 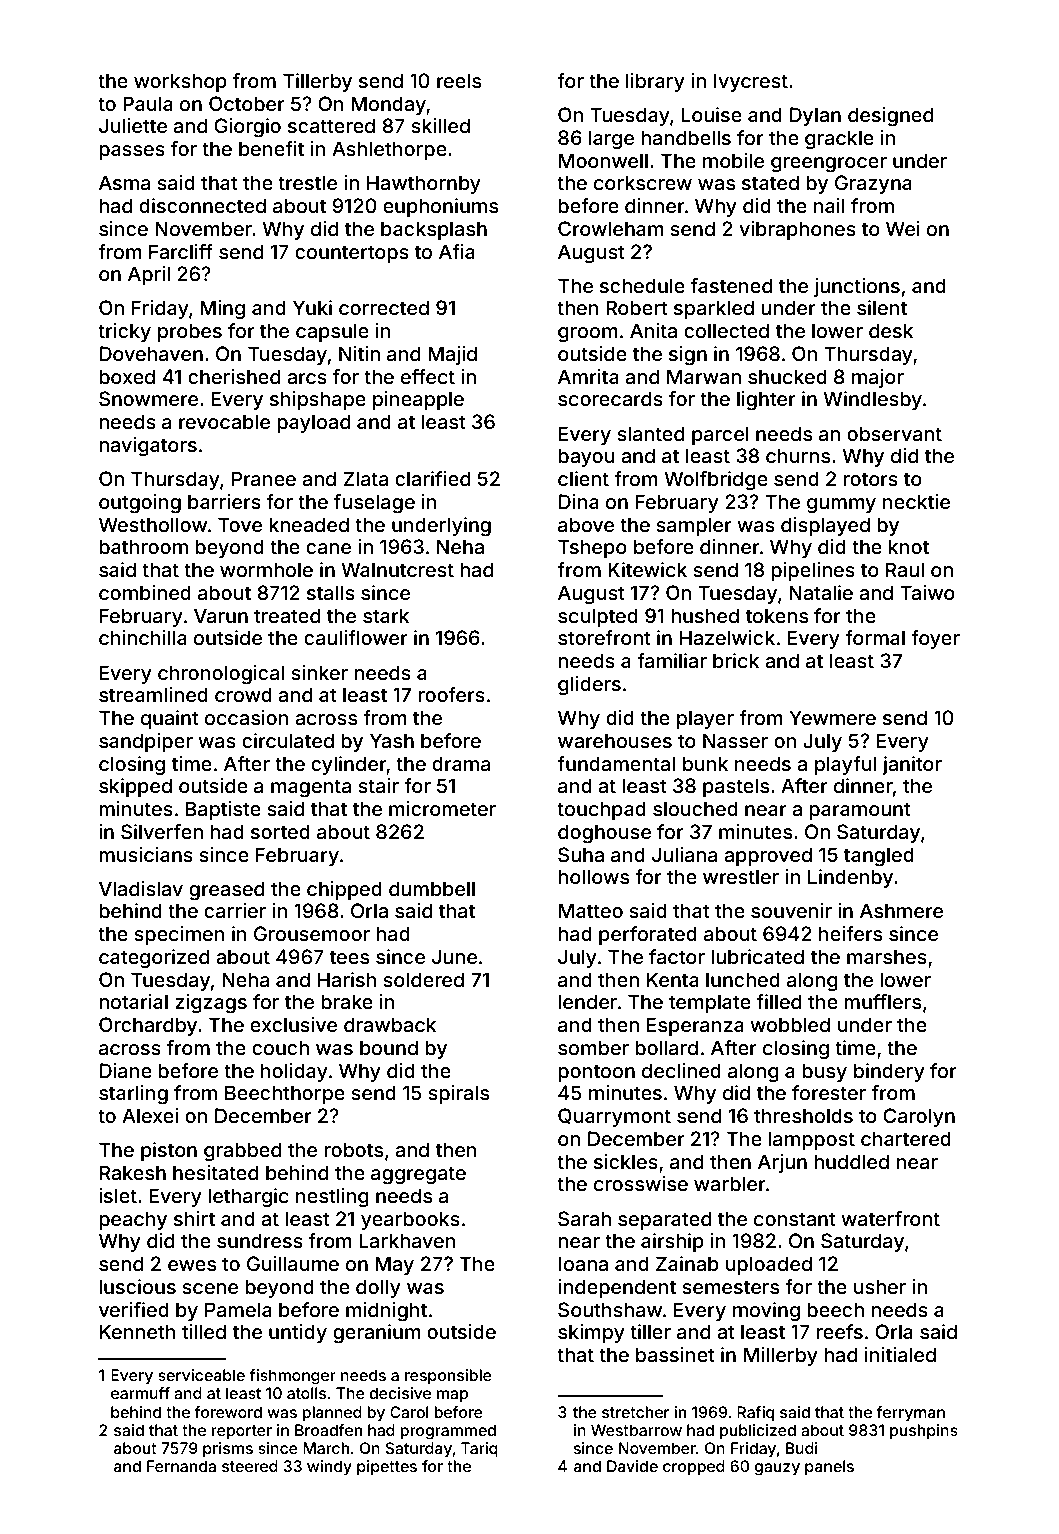 I want to click on earmuff, so click(x=140, y=1393).
